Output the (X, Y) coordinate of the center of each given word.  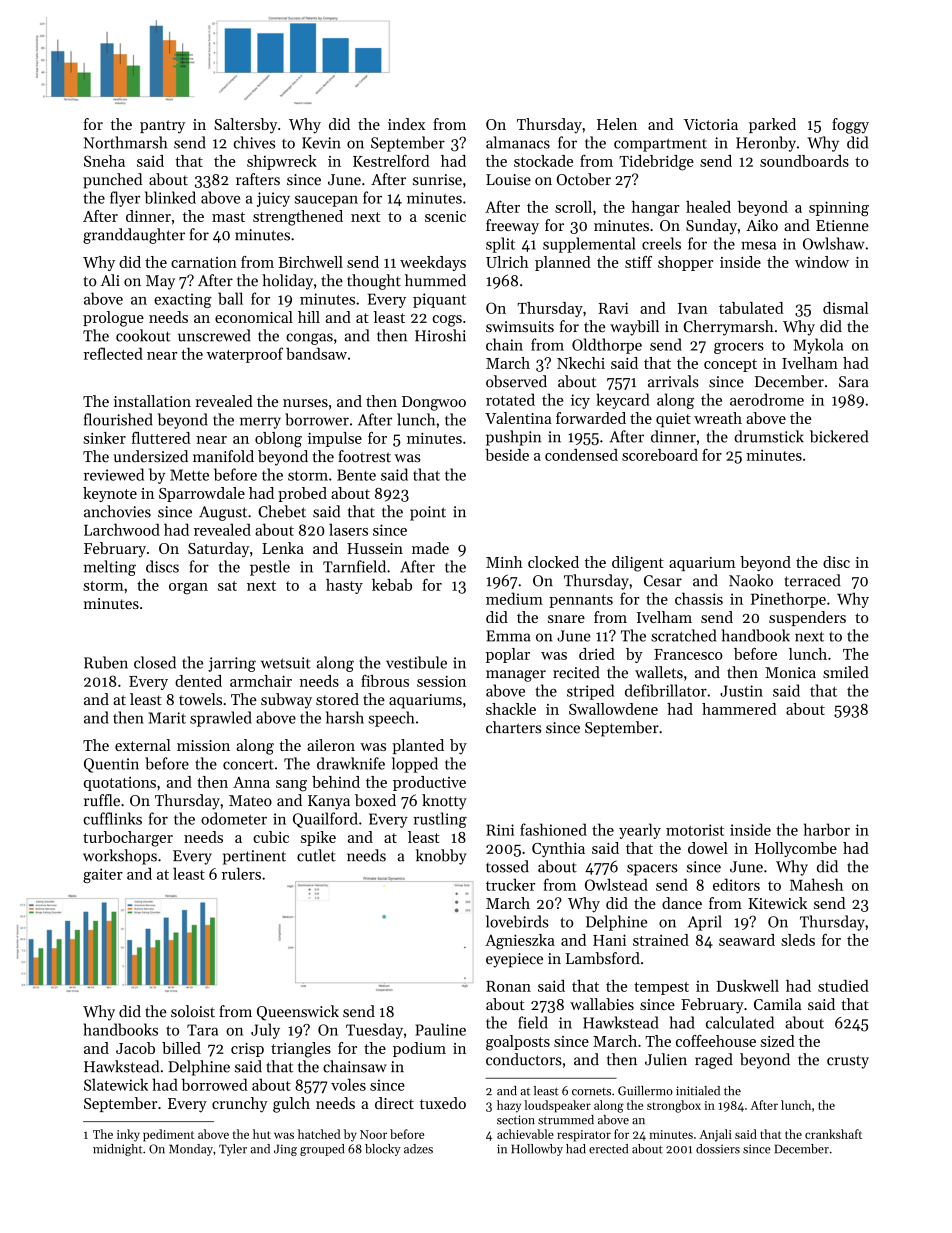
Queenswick (298, 1013)
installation (152, 401)
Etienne (842, 225)
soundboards (804, 161)
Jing (285, 1150)
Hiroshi (440, 335)
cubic (271, 837)
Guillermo (645, 1091)
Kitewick (777, 903)
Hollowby (537, 1150)
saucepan (326, 201)
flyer (125, 199)
